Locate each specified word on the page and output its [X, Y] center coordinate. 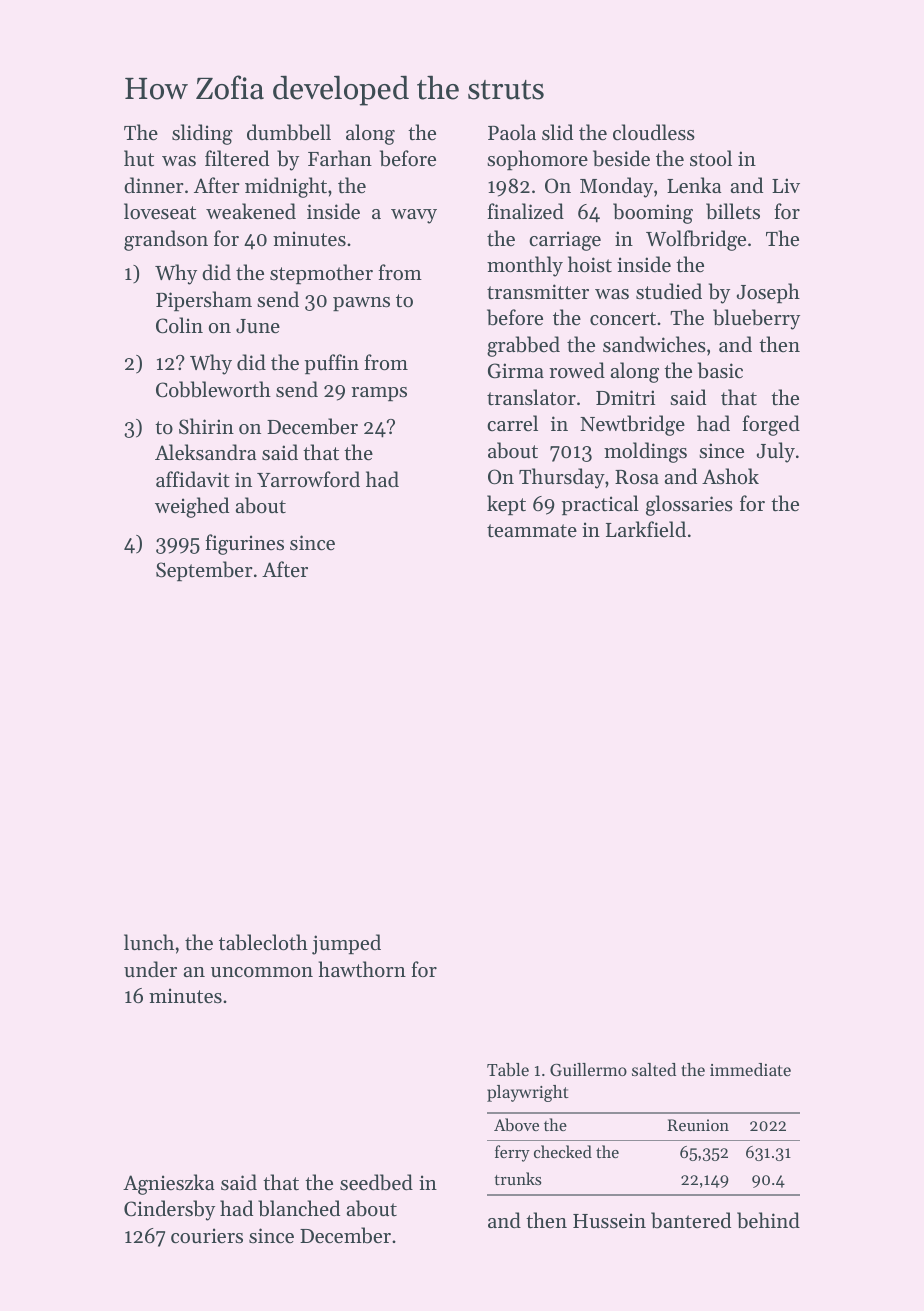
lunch [149, 942]
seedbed [376, 1182]
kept [506, 505]
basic [720, 370]
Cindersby [169, 1210]
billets [733, 211]
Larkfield [646, 529]
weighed [192, 507]
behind [768, 1220]
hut [139, 158]
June [258, 326]
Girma [516, 371]
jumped [346, 944]
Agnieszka [169, 1184]
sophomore [537, 160]
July [776, 452]
